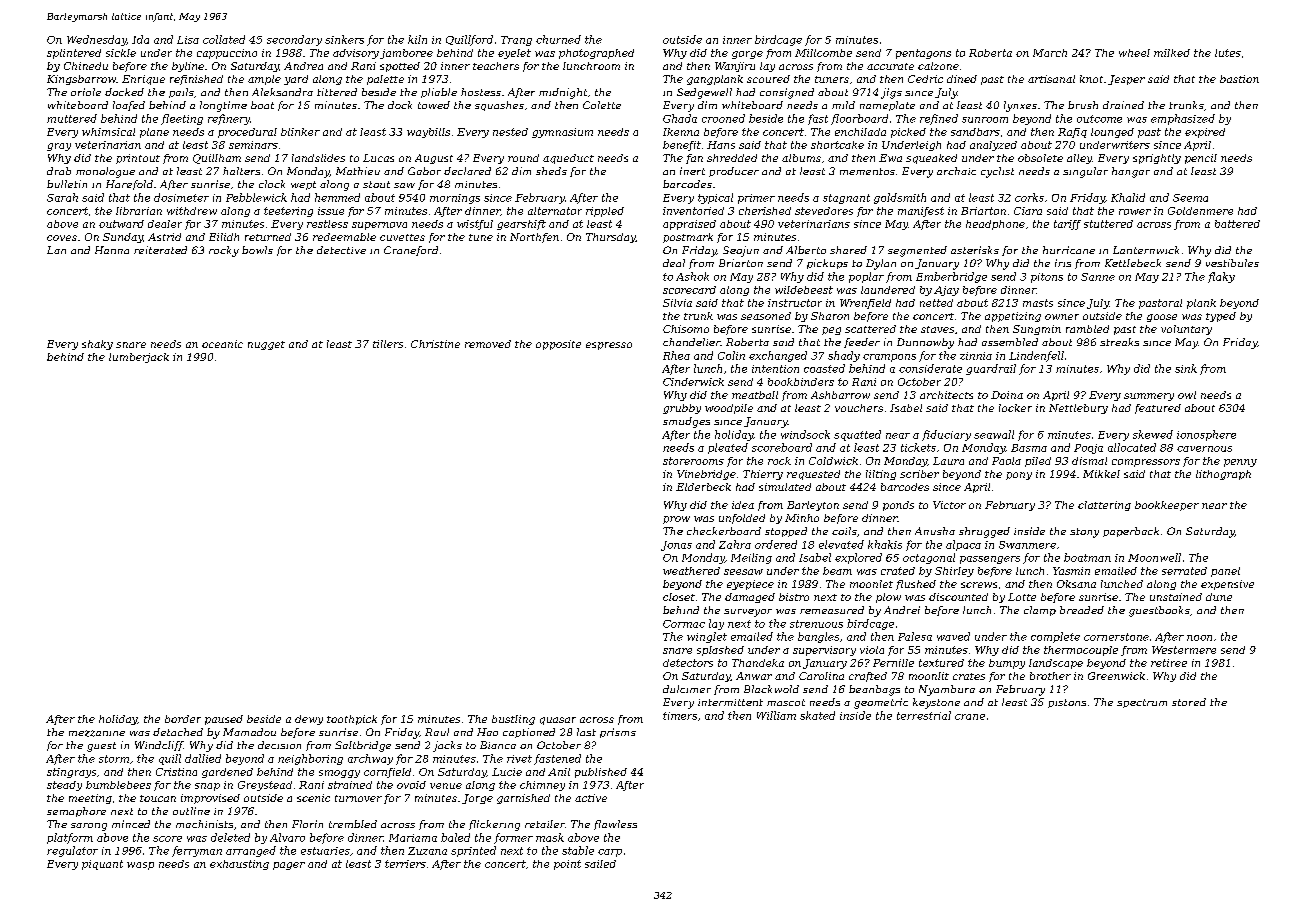 The width and height of the page is (1308, 924). Describe the element at coordinates (239, 865) in the page. I see `exhausting` at that location.
